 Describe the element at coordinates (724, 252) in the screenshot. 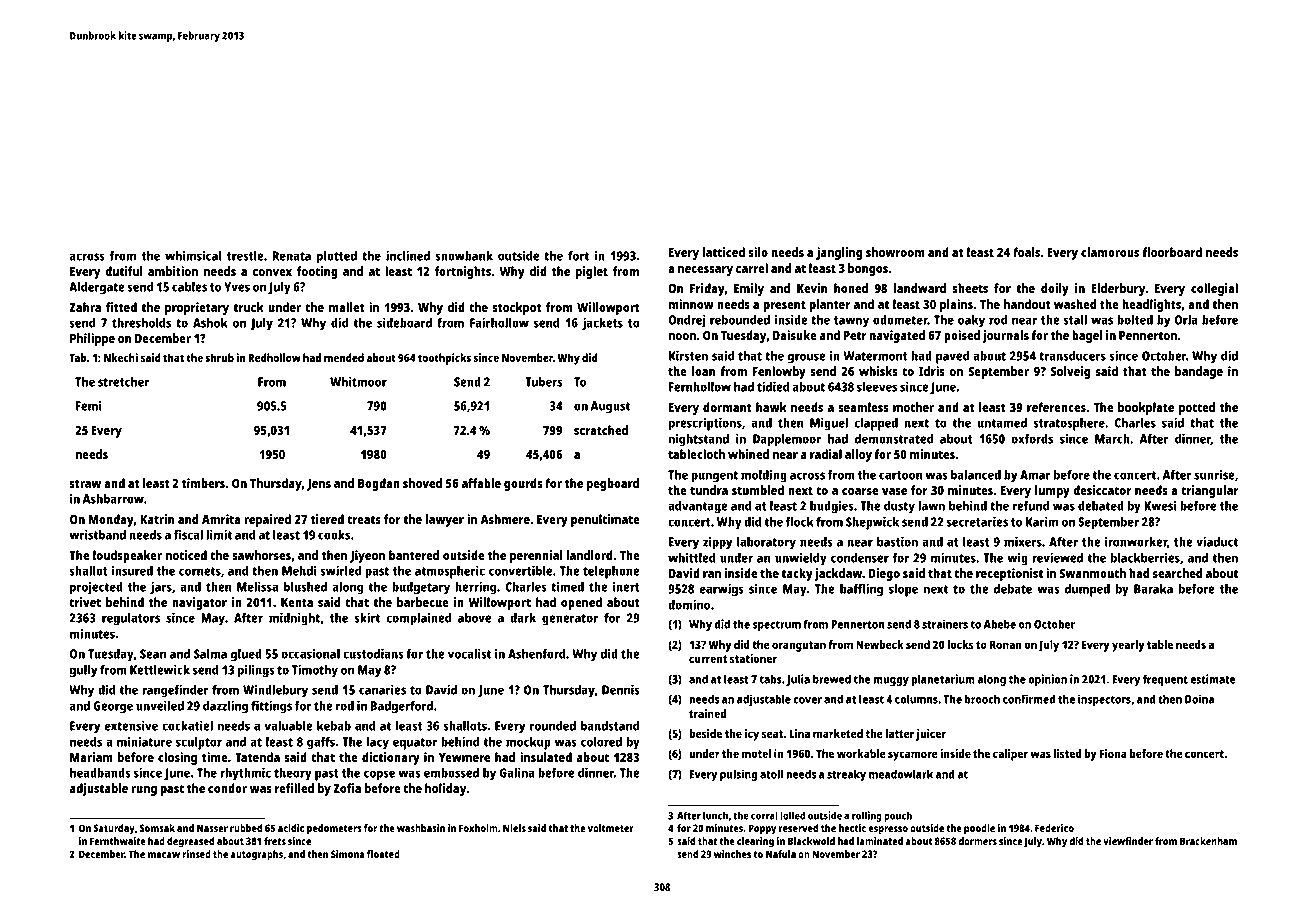

I see `latticed` at that location.
